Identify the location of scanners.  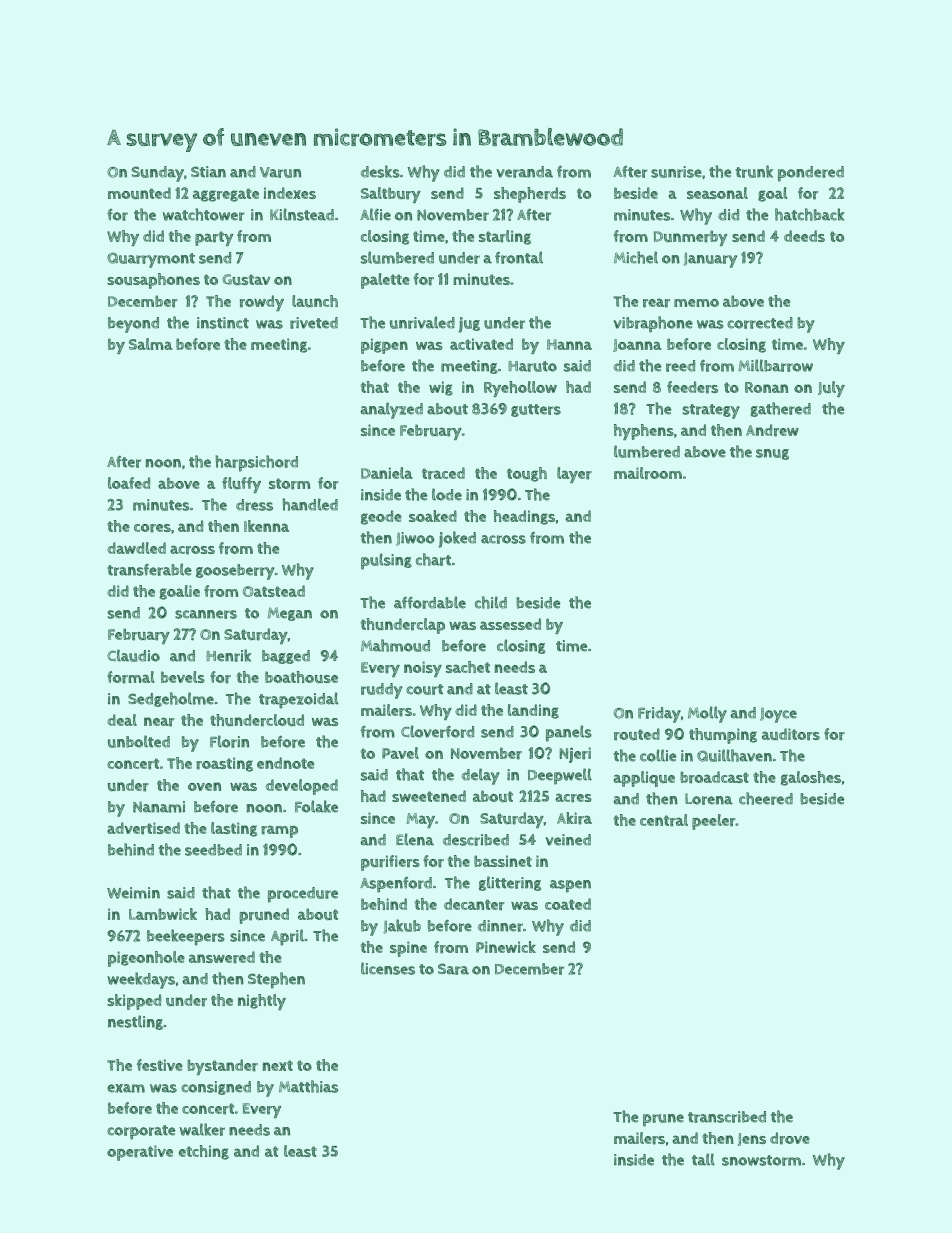
(206, 614).
